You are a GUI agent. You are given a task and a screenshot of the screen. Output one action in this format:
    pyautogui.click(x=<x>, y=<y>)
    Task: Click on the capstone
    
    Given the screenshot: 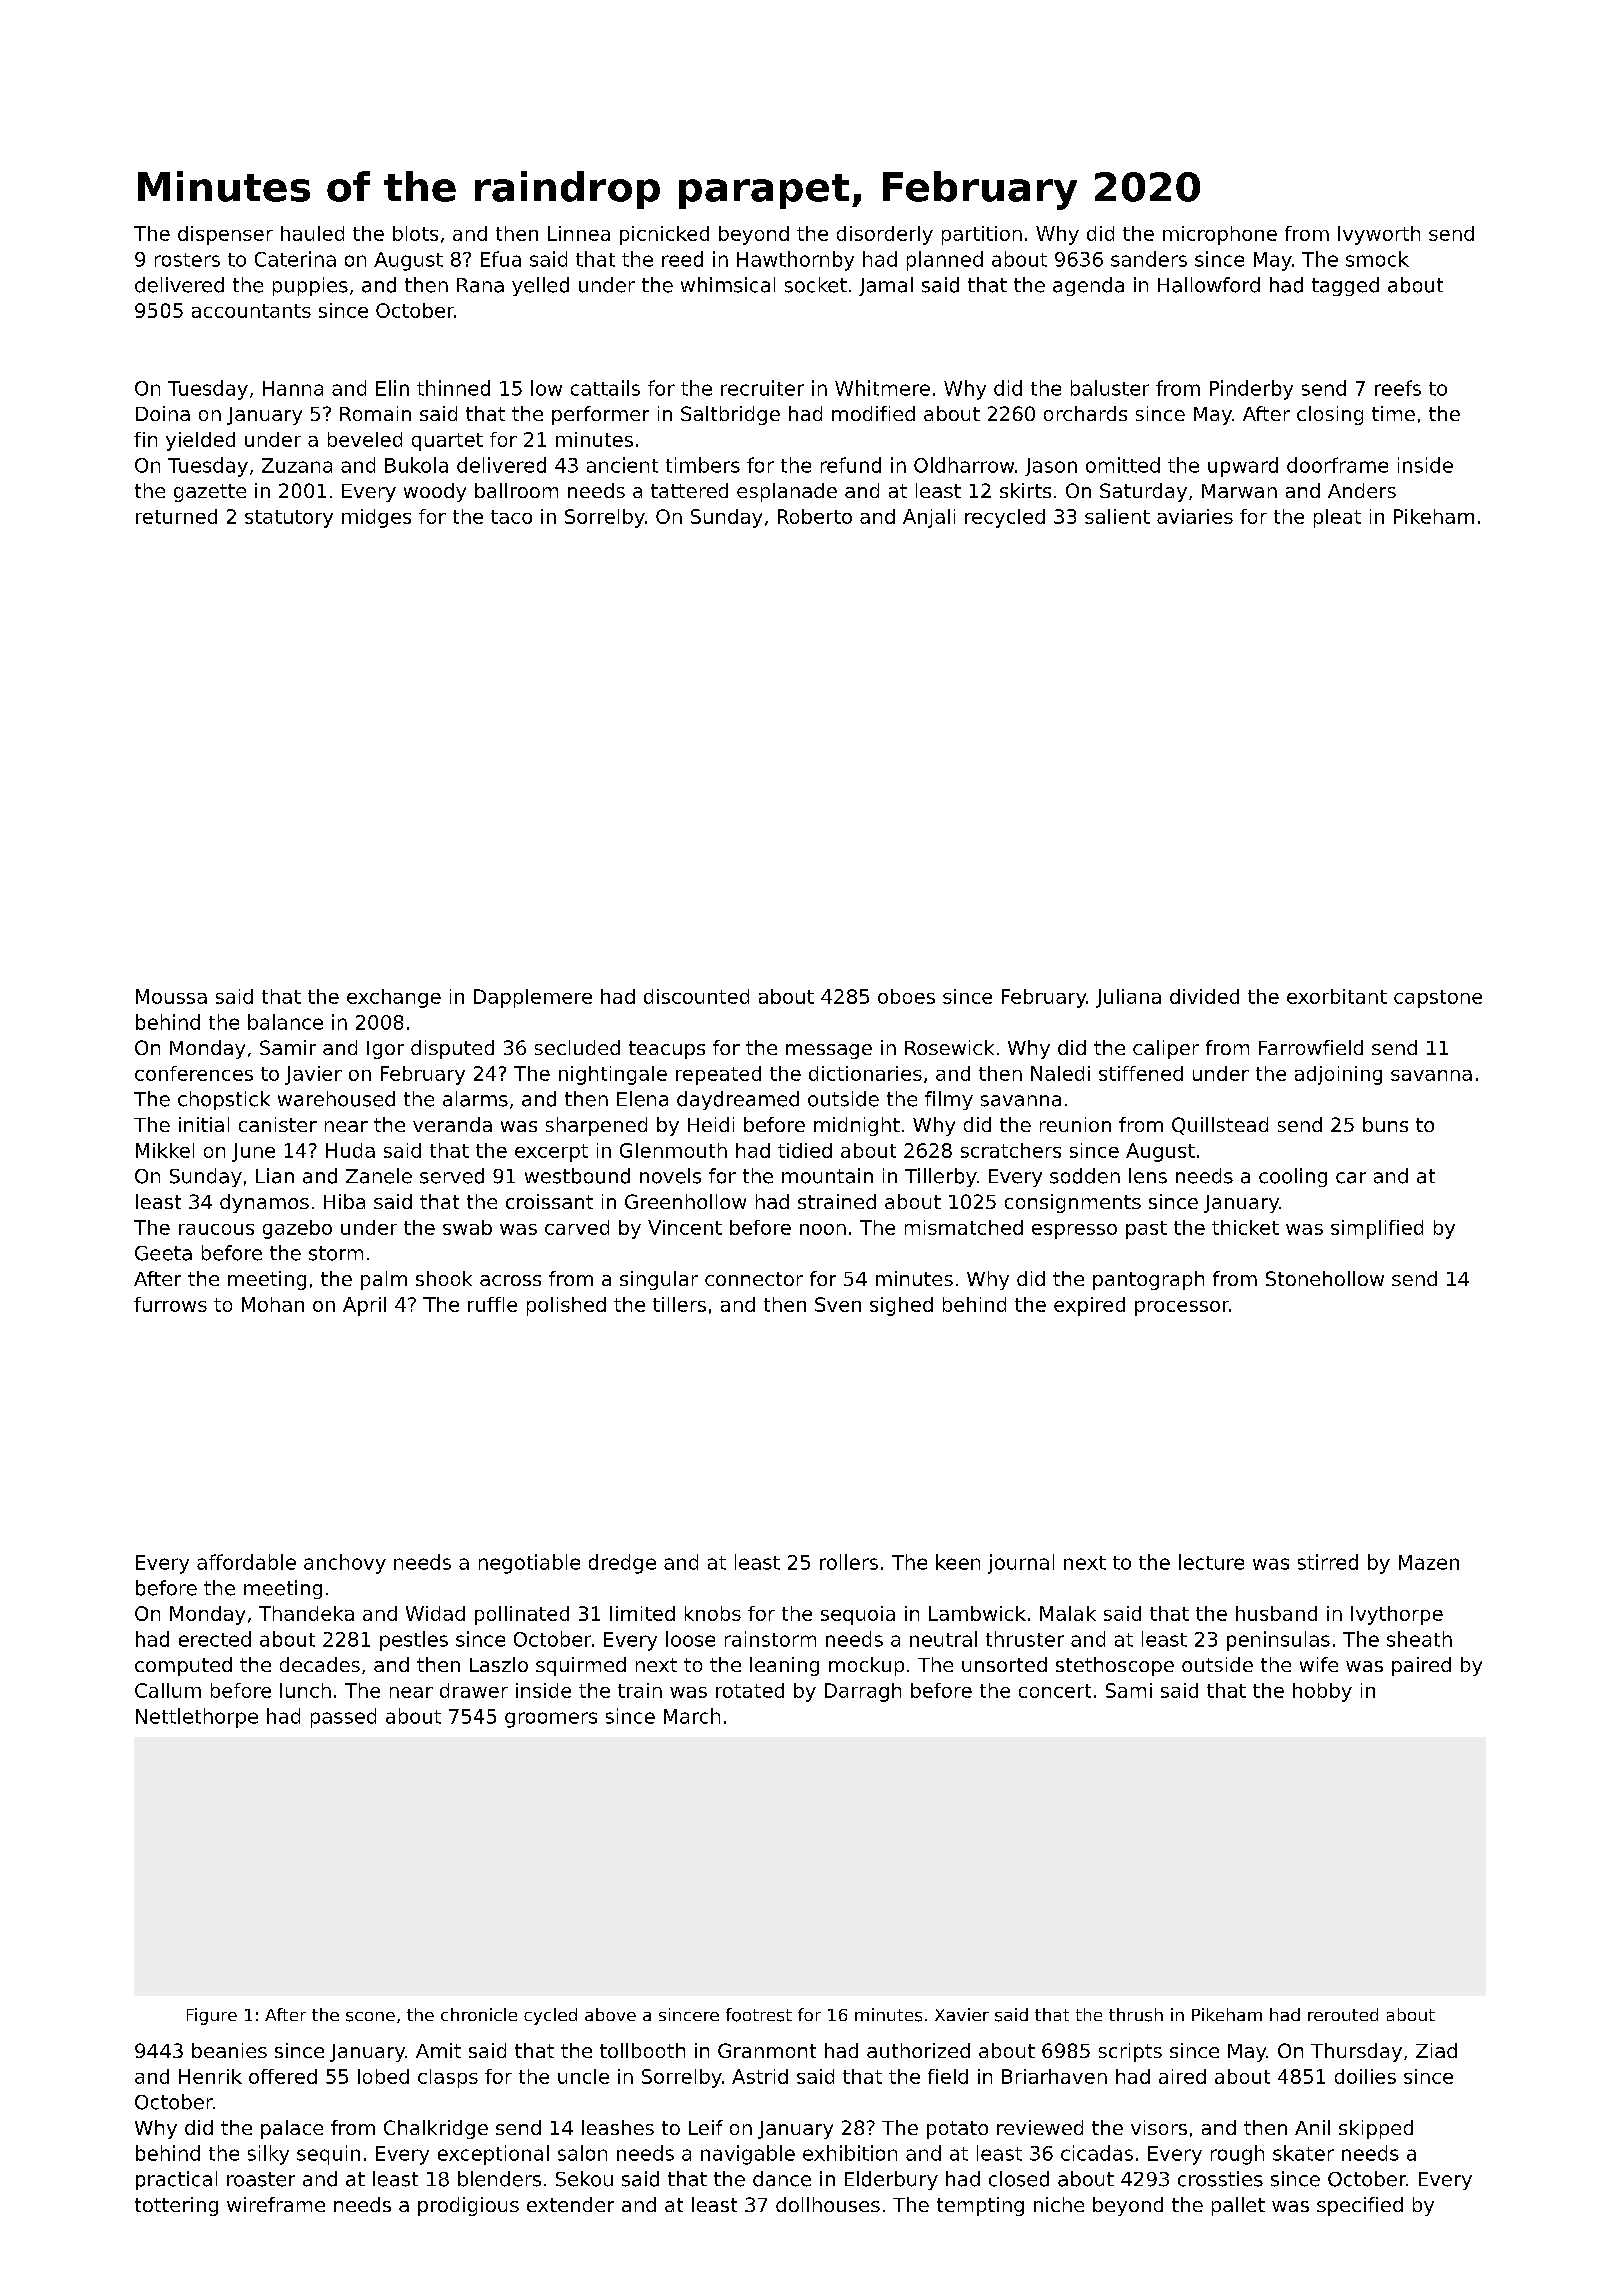 What is the action you would take?
    pyautogui.click(x=1438, y=999)
